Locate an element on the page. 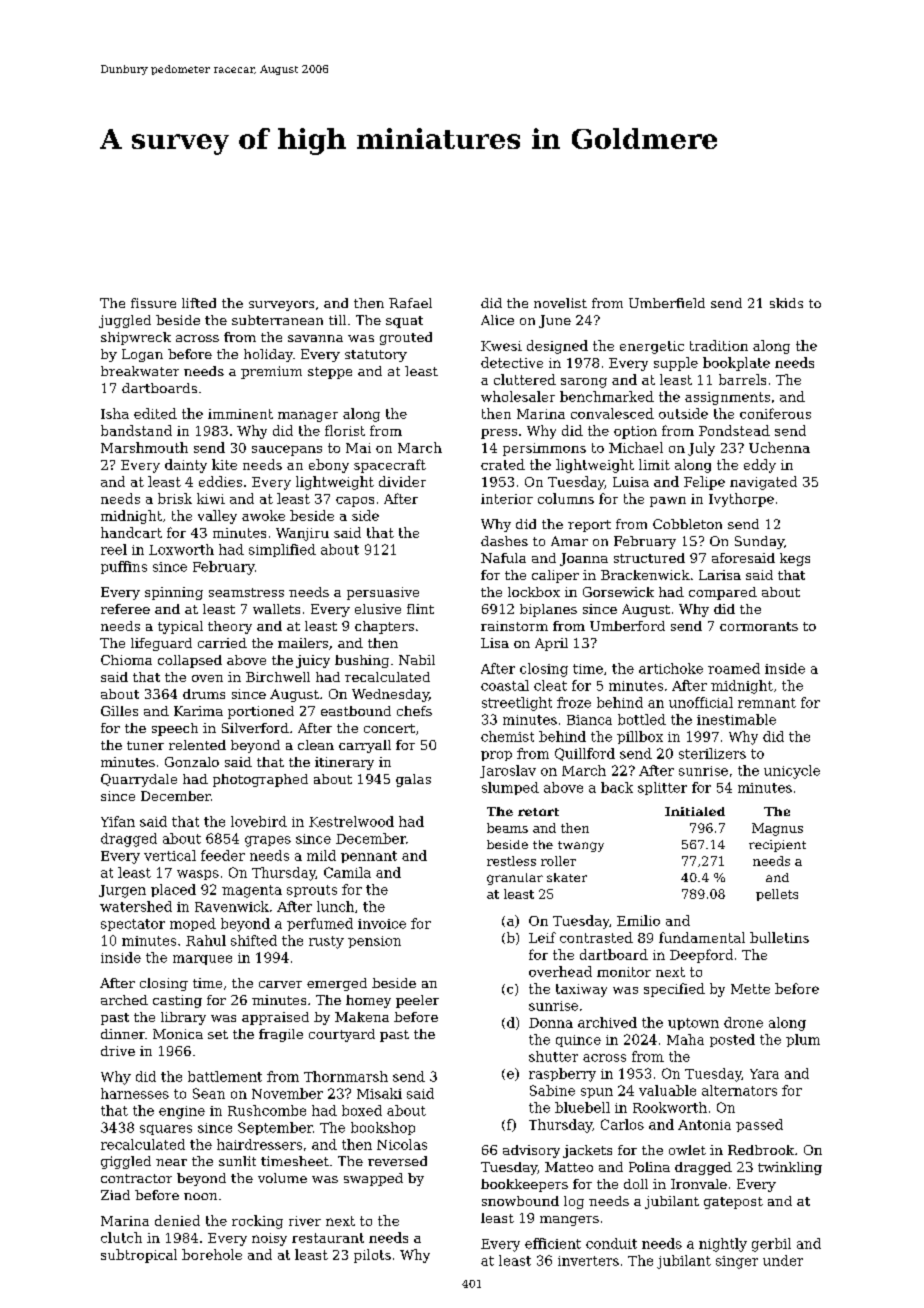 Image resolution: width=924 pixels, height=1308 pixels. Umberfield is located at coordinates (667, 303).
